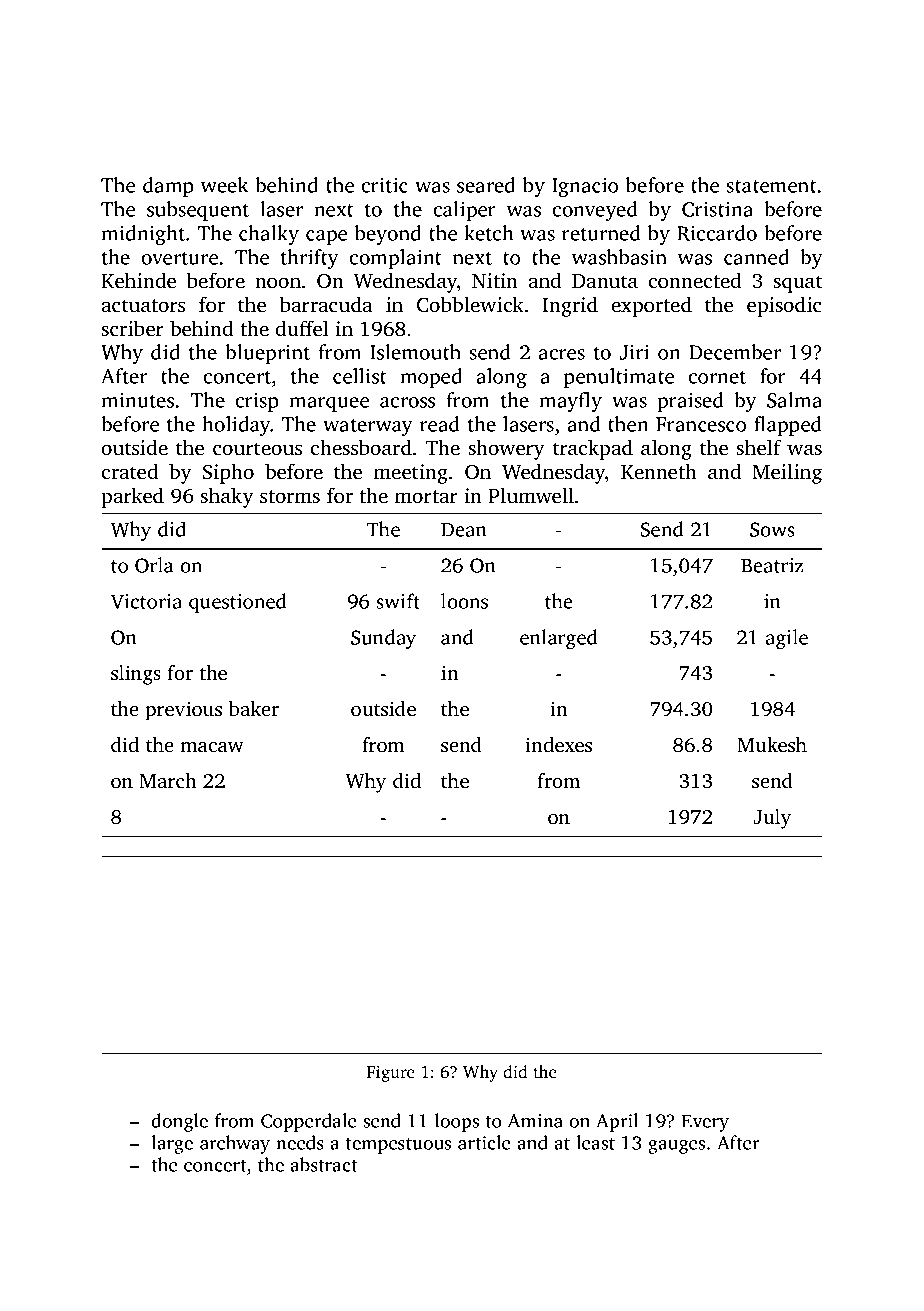 The image size is (924, 1311). Describe the element at coordinates (585, 188) in the screenshot. I see `Ignacio` at that location.
